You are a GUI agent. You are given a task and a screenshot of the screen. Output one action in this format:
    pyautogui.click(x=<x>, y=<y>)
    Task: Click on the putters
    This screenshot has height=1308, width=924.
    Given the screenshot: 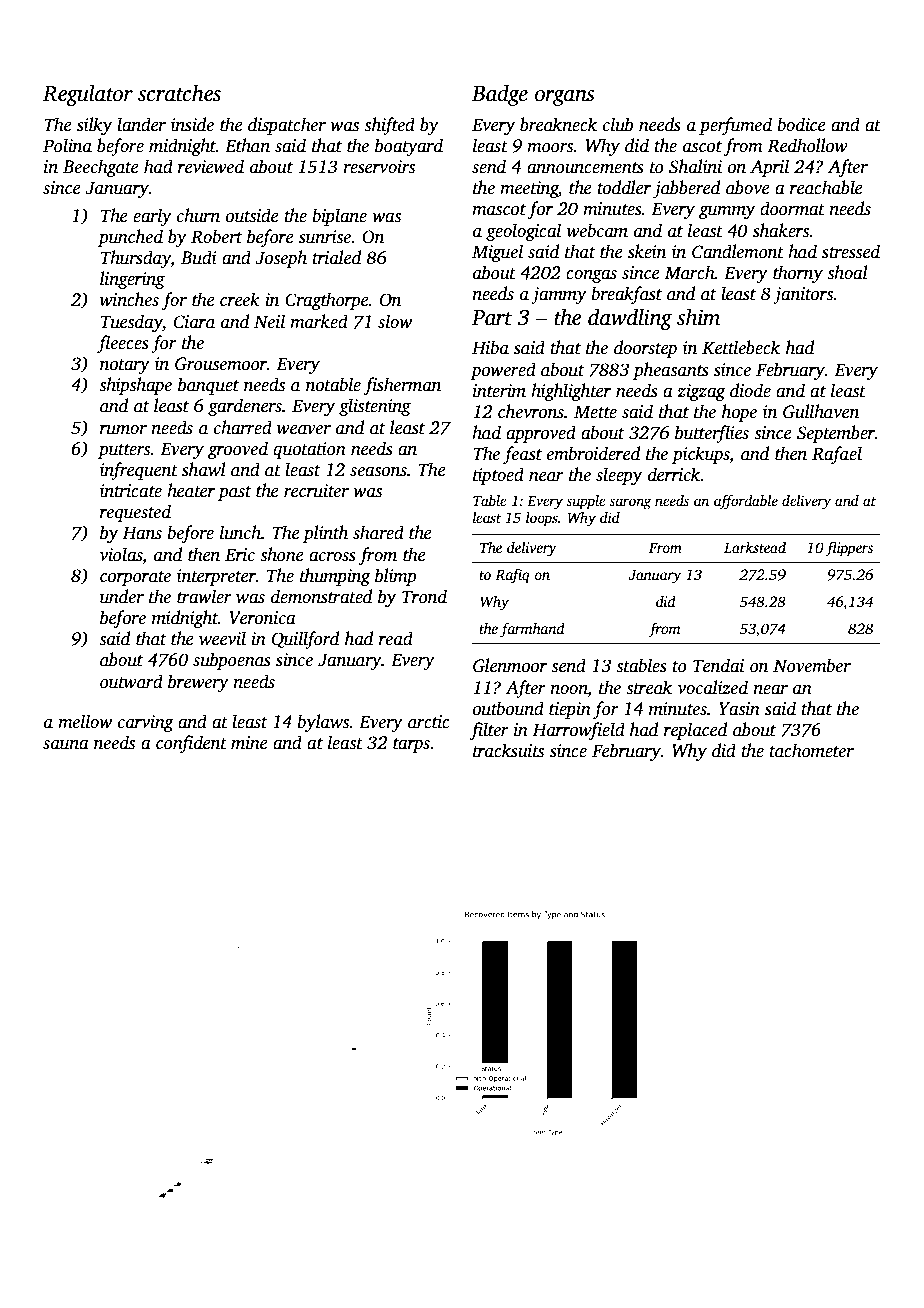 What is the action you would take?
    pyautogui.click(x=124, y=451)
